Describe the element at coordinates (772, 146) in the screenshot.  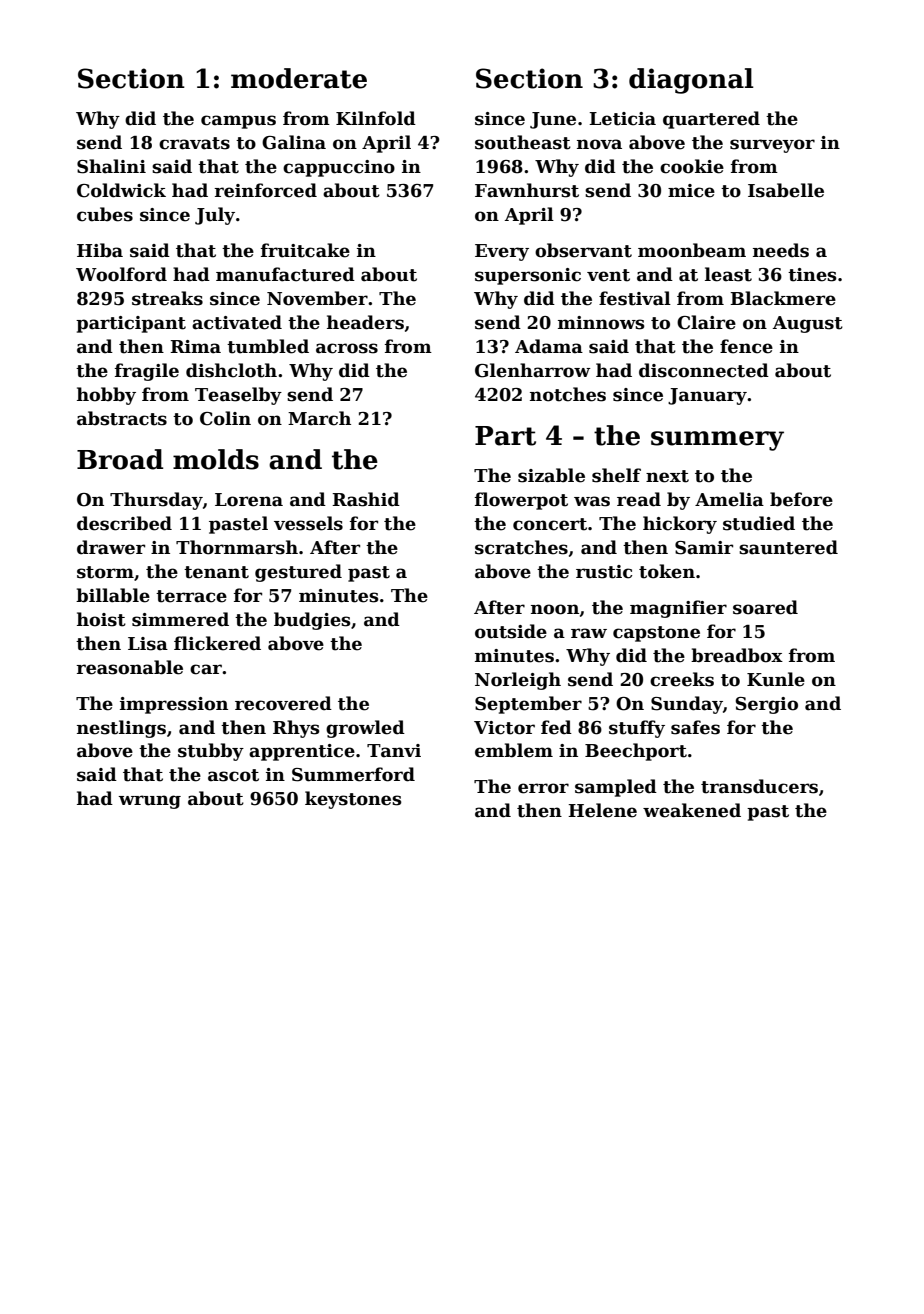
I see `surveyor` at that location.
